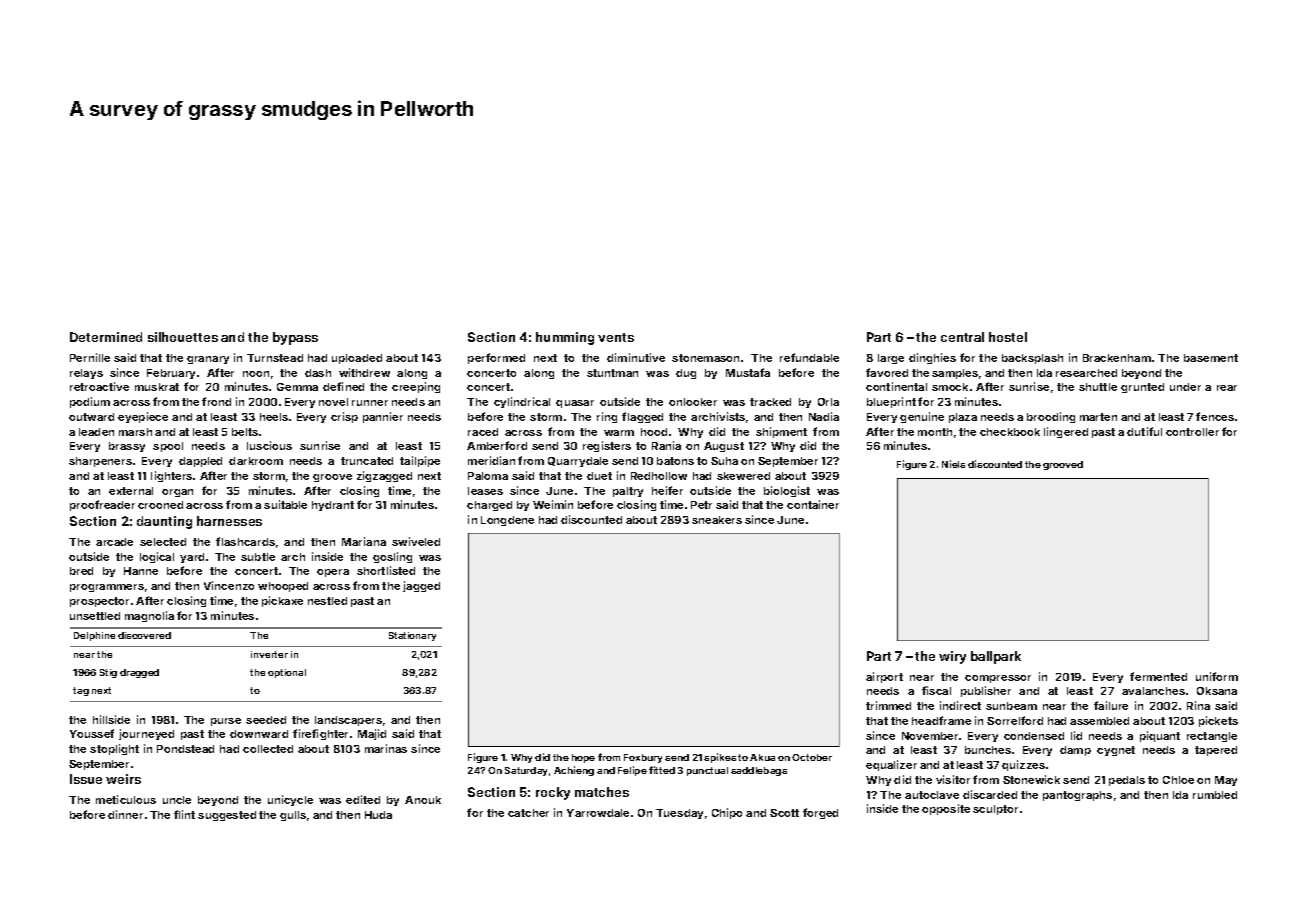  Describe the element at coordinates (612, 373) in the screenshot. I see `stuntman` at that location.
